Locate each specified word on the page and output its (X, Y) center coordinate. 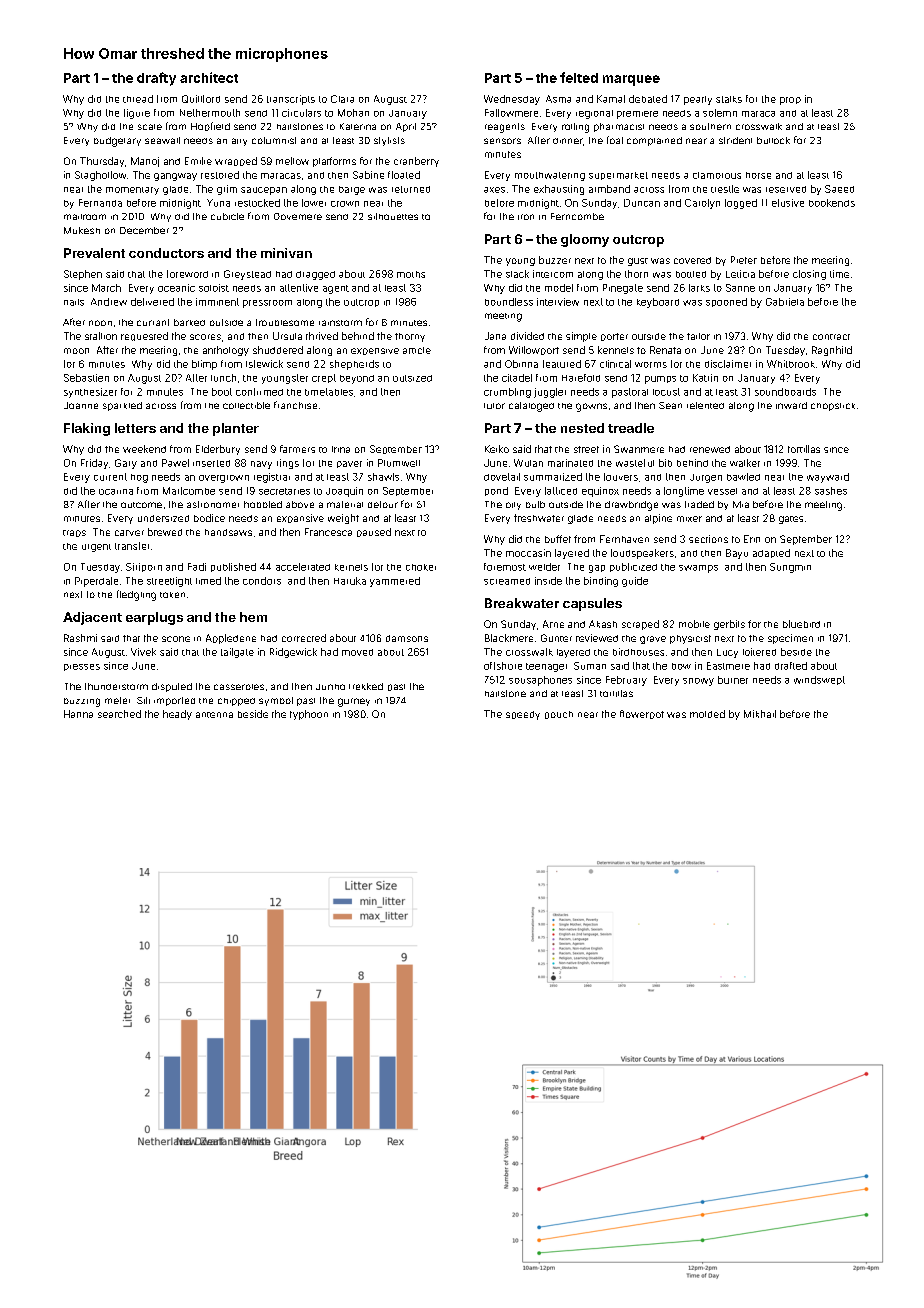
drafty (156, 79)
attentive (299, 288)
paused (374, 532)
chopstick (833, 407)
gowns (591, 407)
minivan (286, 253)
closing (809, 275)
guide (635, 582)
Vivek (143, 652)
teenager (546, 667)
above (300, 504)
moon (76, 351)
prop (790, 101)
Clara (342, 99)
